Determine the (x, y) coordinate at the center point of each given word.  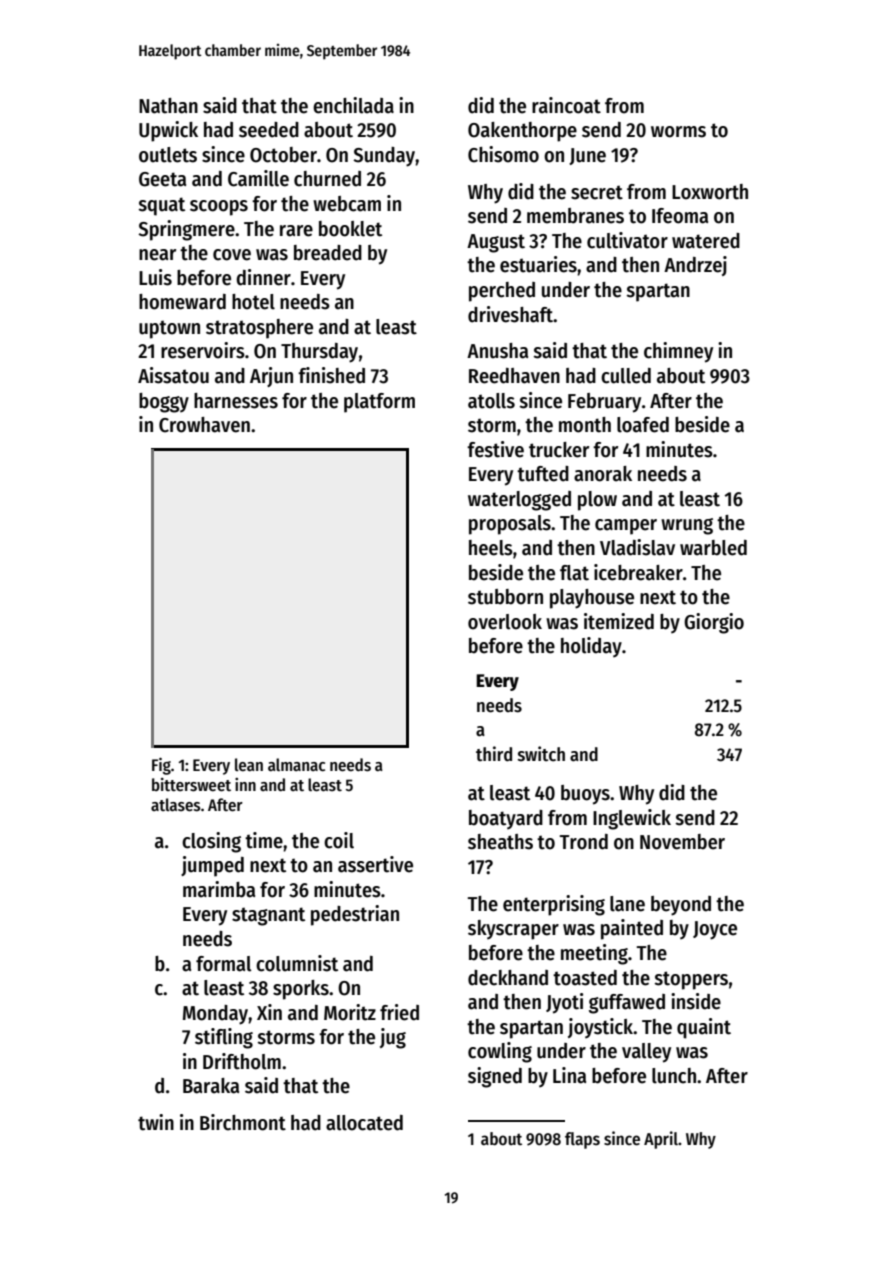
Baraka (211, 1086)
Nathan (168, 106)
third (494, 754)
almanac (296, 764)
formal (224, 964)
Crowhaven (204, 425)
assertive (375, 864)
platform (379, 403)
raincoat (566, 105)
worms (678, 132)
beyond (681, 906)
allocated (364, 1123)
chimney (678, 352)
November (682, 842)
